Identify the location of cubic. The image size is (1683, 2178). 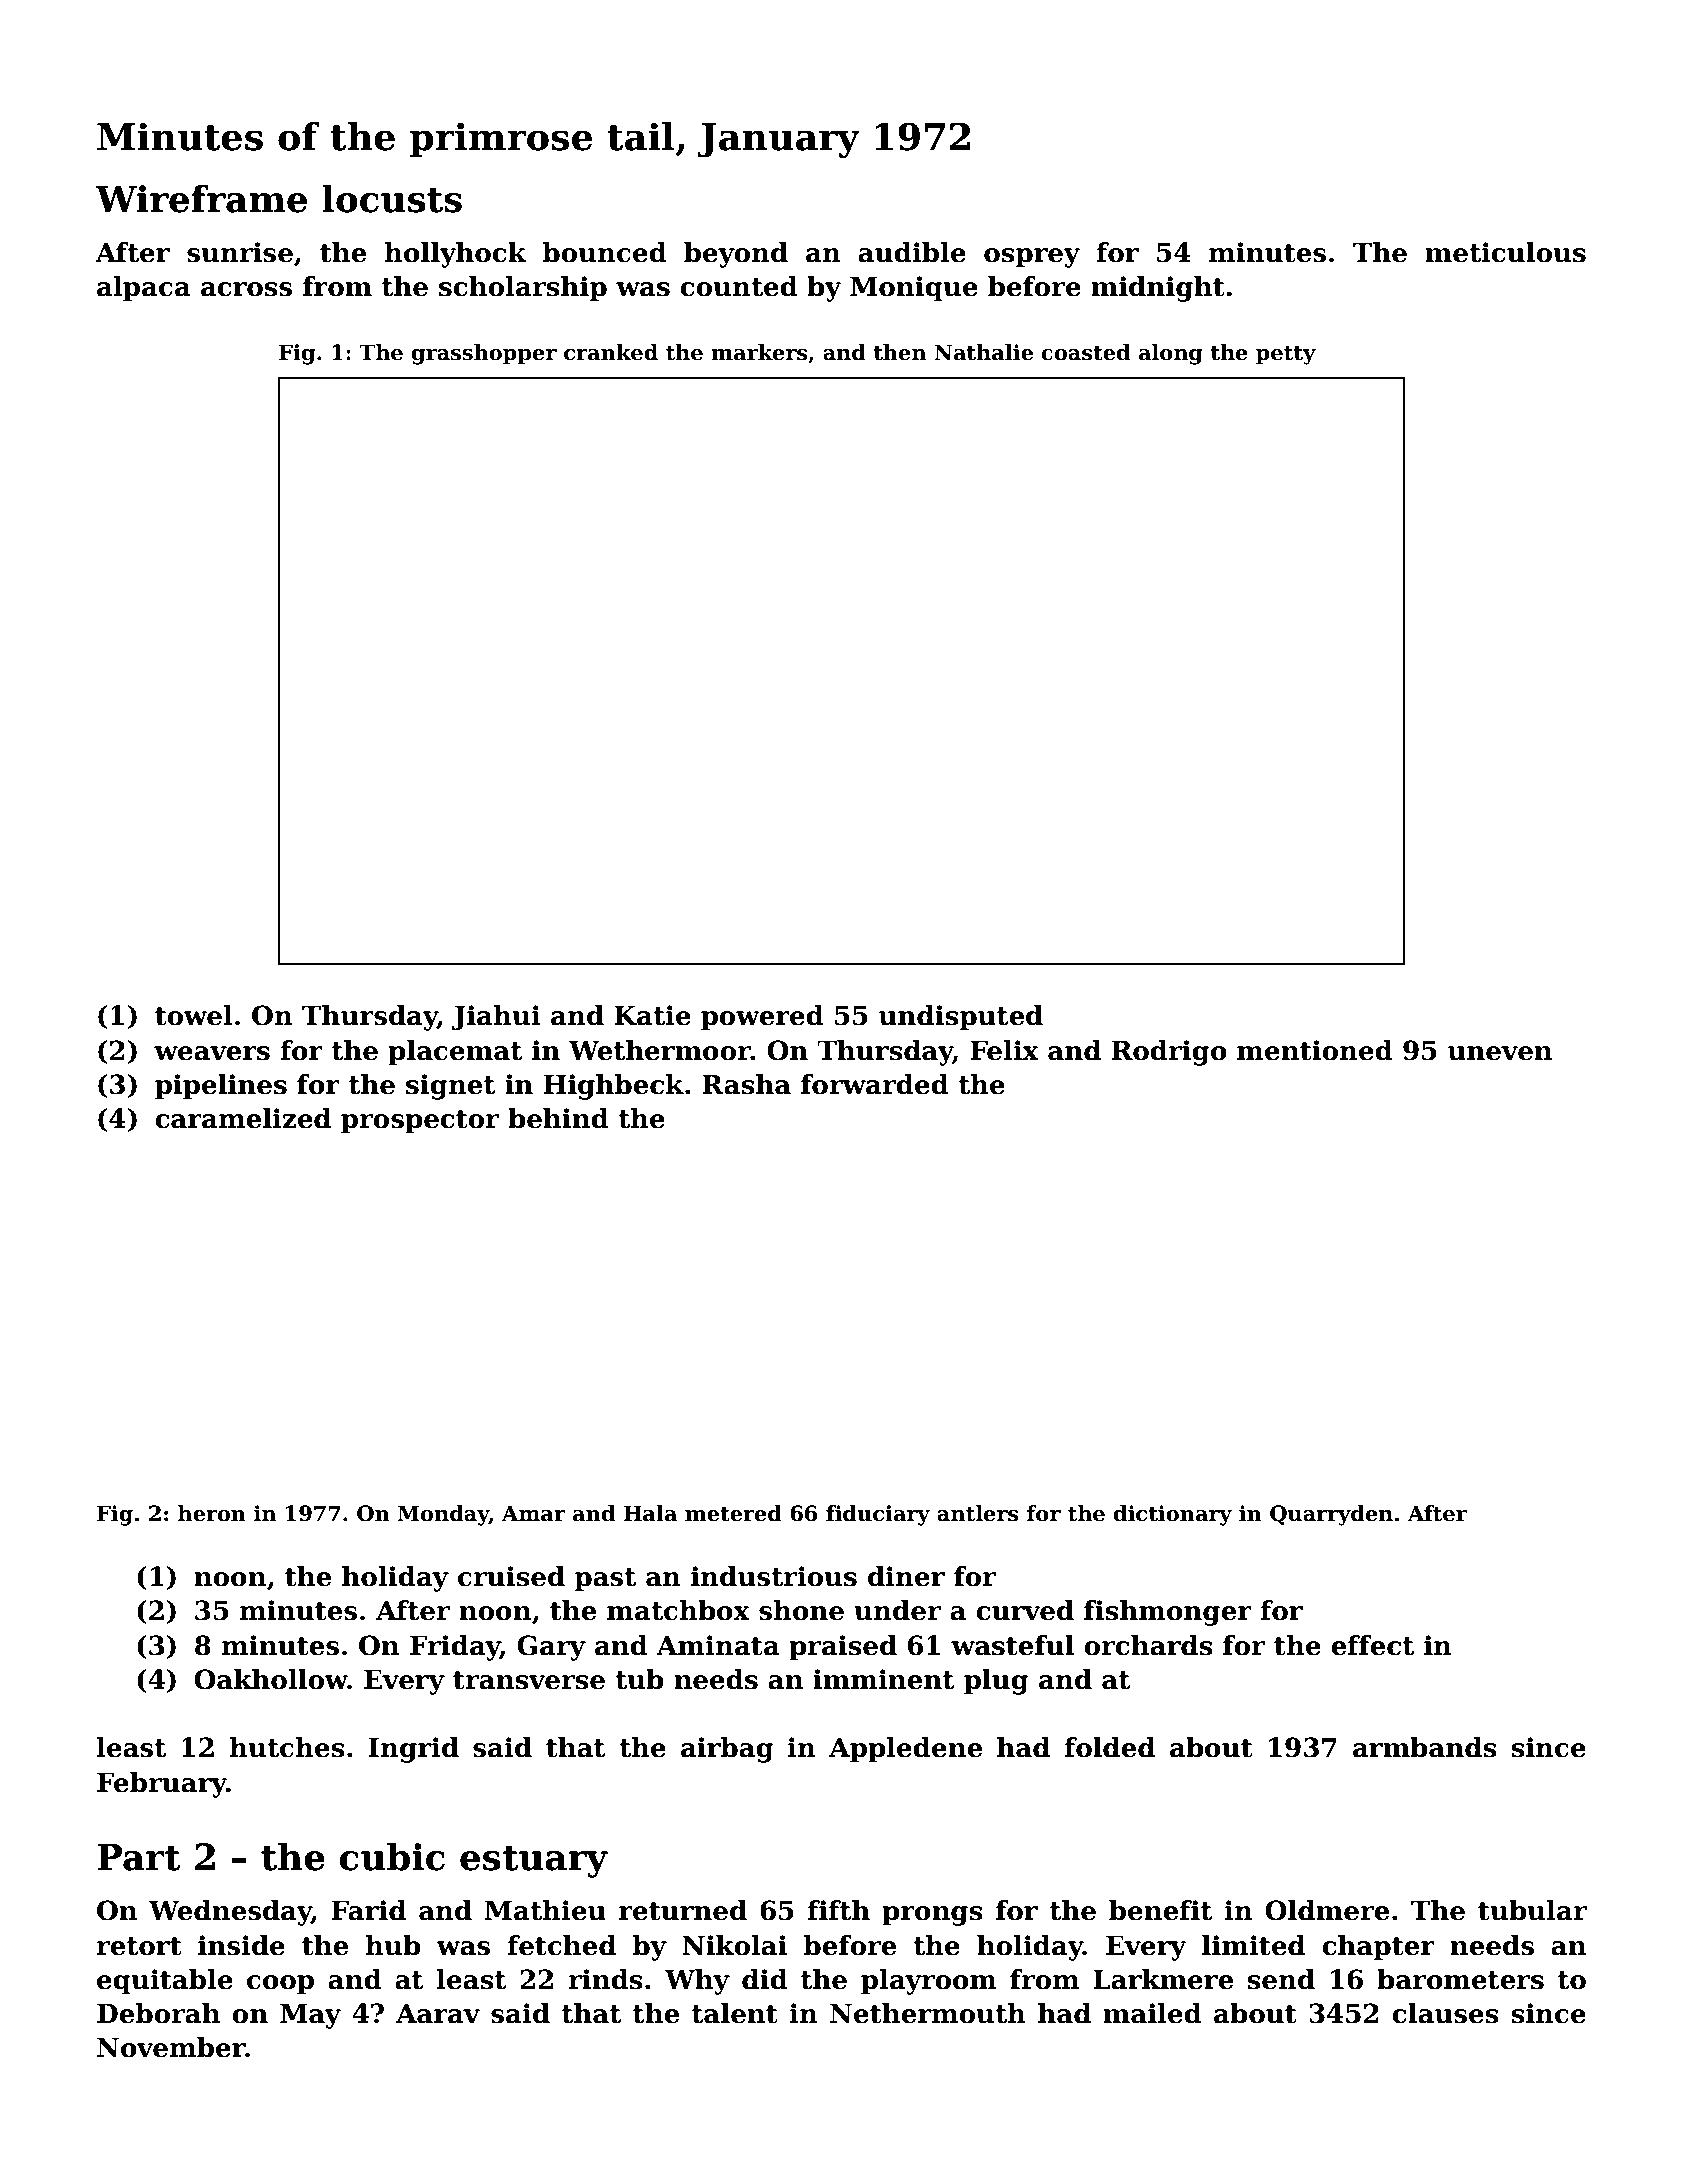
(392, 1856).
